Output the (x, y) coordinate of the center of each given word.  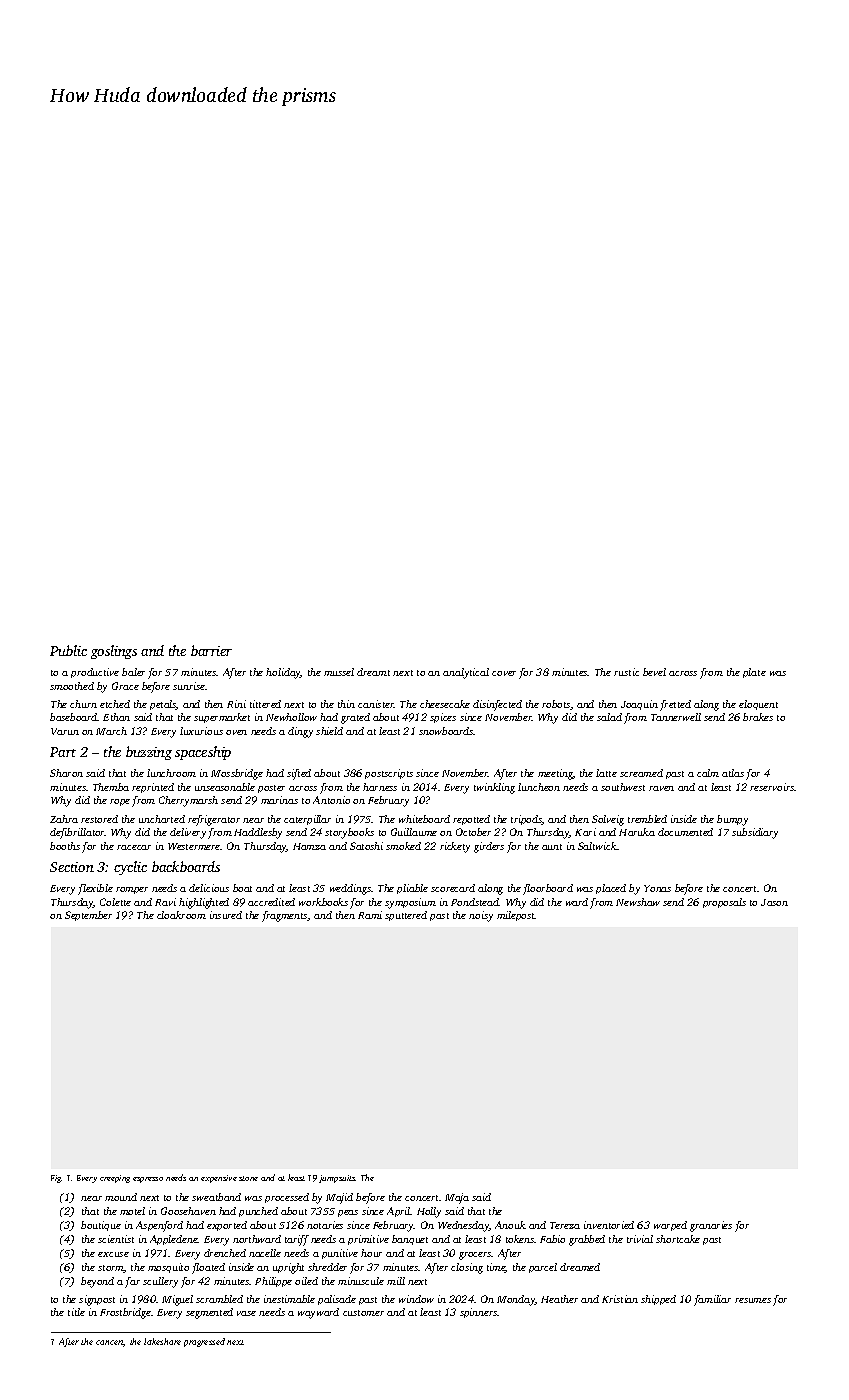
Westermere (194, 846)
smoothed (72, 686)
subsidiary (755, 833)
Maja (457, 1198)
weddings (350, 889)
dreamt (373, 672)
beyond (97, 1282)
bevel (654, 672)
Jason (774, 902)
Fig (56, 1179)
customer (363, 1313)
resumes (753, 1300)
